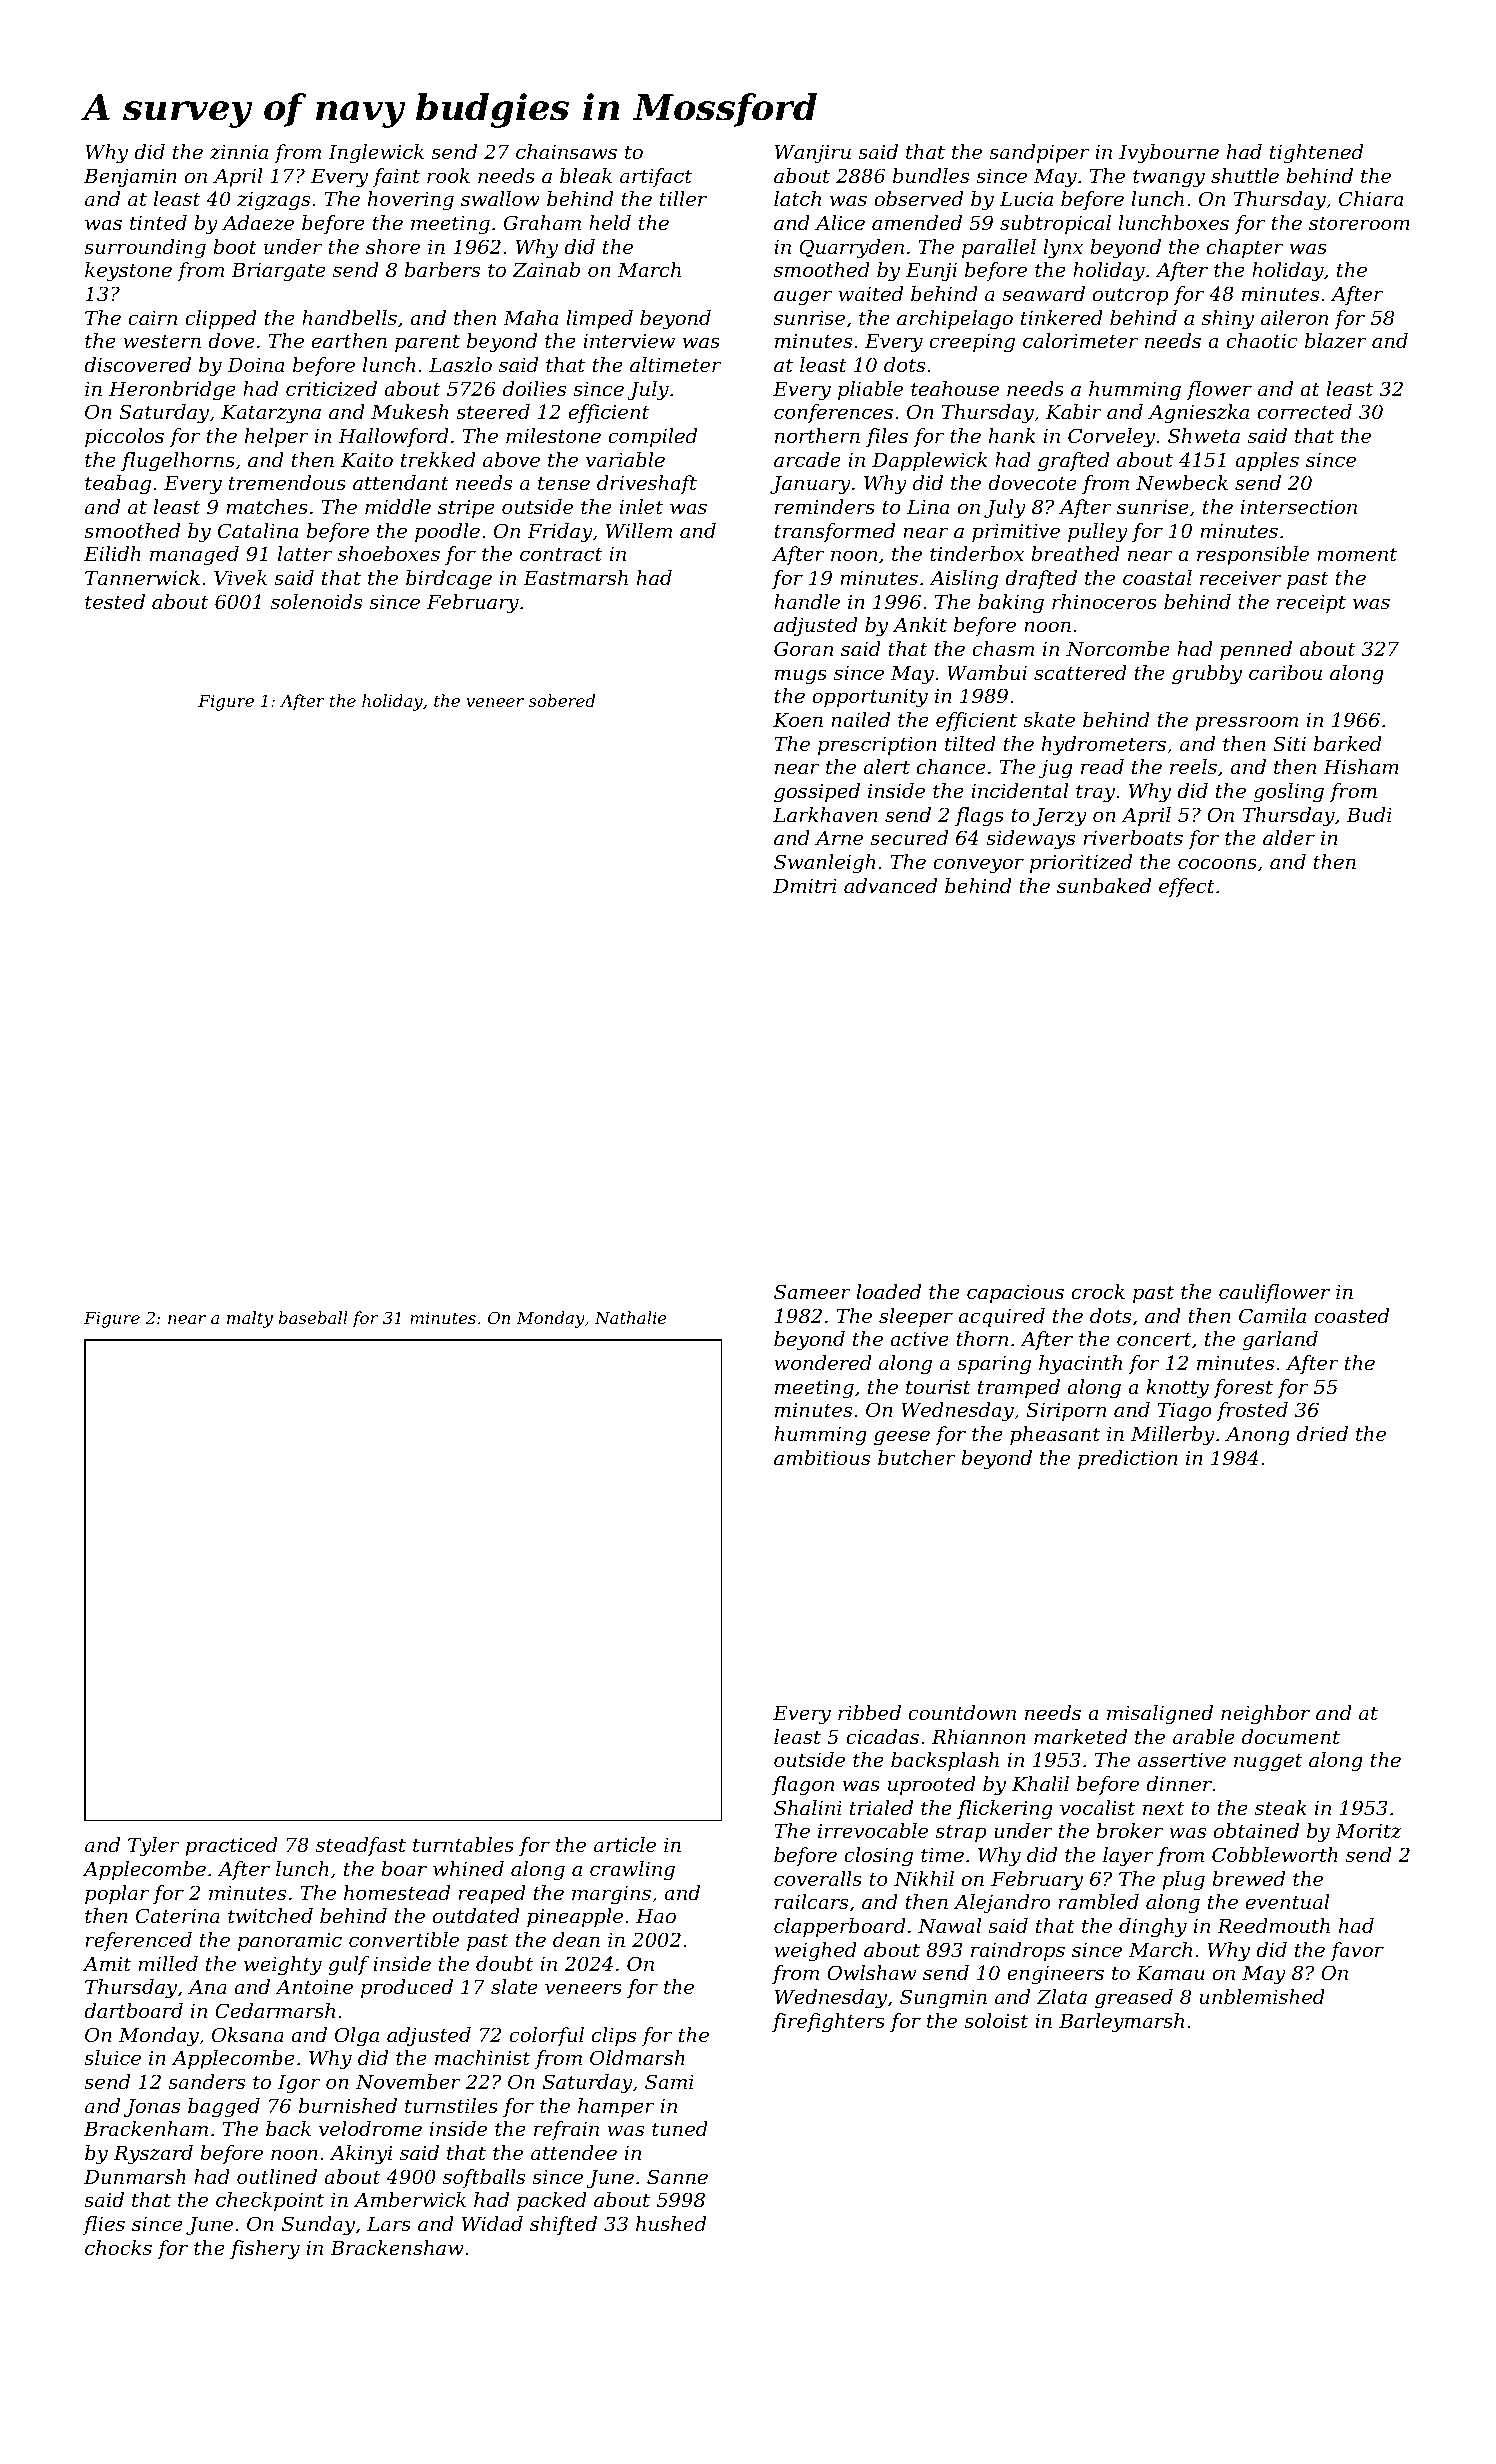 The width and height of the page is (1496, 2464). What do you see at coordinates (798, 720) in the page?
I see `Koen` at bounding box center [798, 720].
